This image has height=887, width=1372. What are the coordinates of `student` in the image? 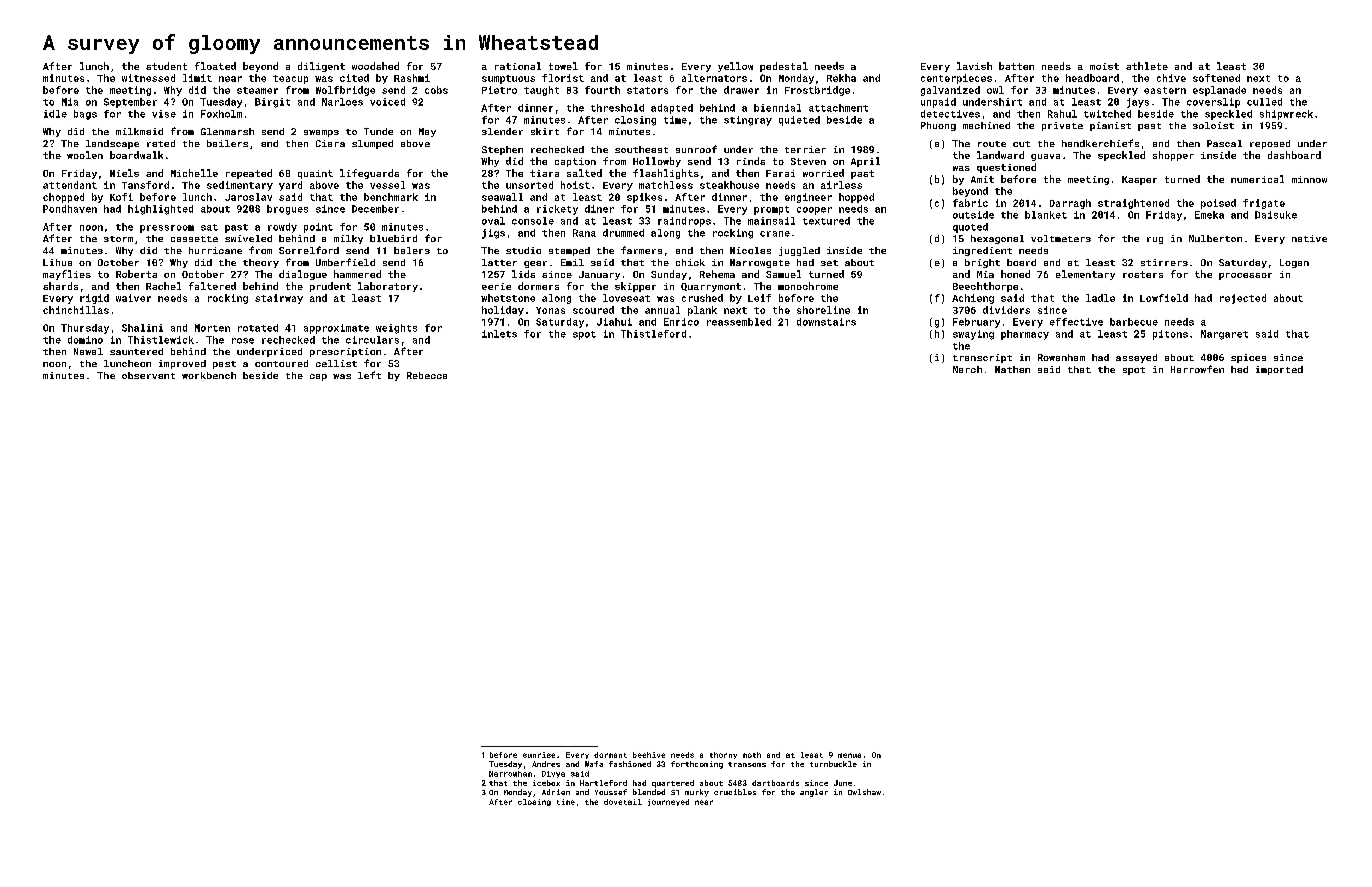 It's located at (166, 66).
